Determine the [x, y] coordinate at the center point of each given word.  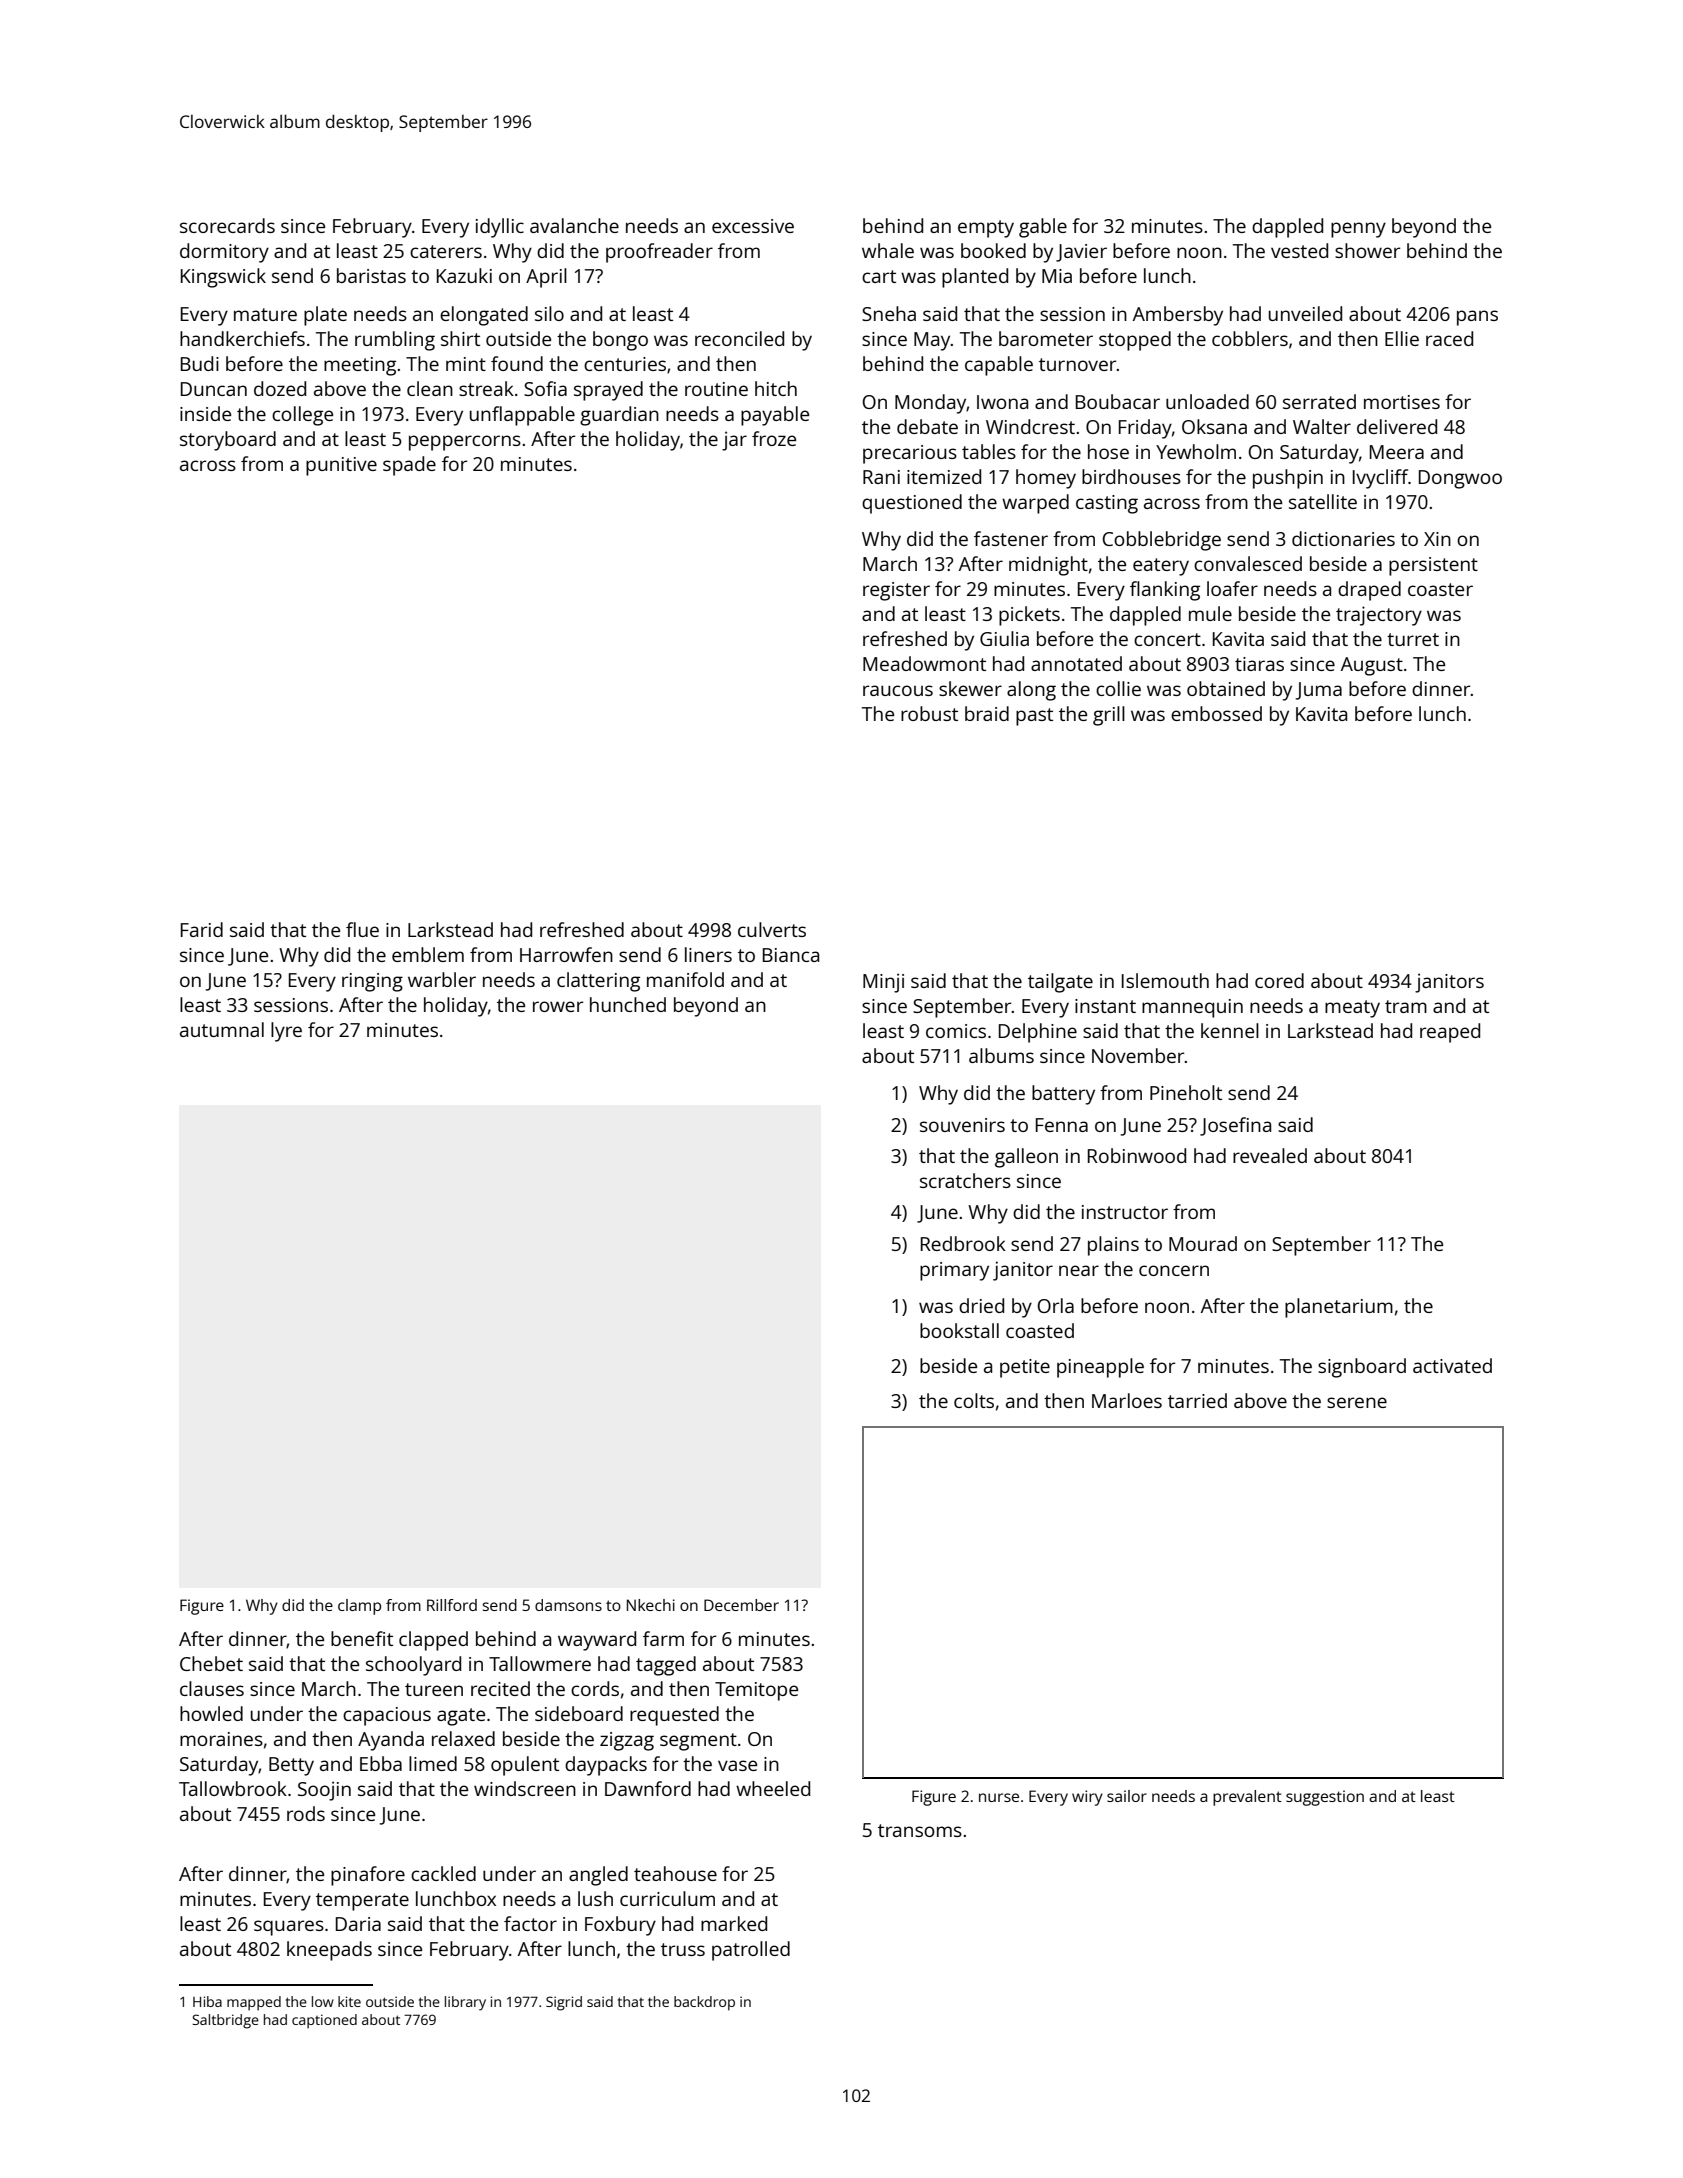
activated [1452, 1365]
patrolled [751, 1951]
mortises [1402, 402]
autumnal [222, 1029]
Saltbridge [225, 2021]
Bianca [791, 955]
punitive [341, 466]
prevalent [1247, 1798]
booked [993, 250]
